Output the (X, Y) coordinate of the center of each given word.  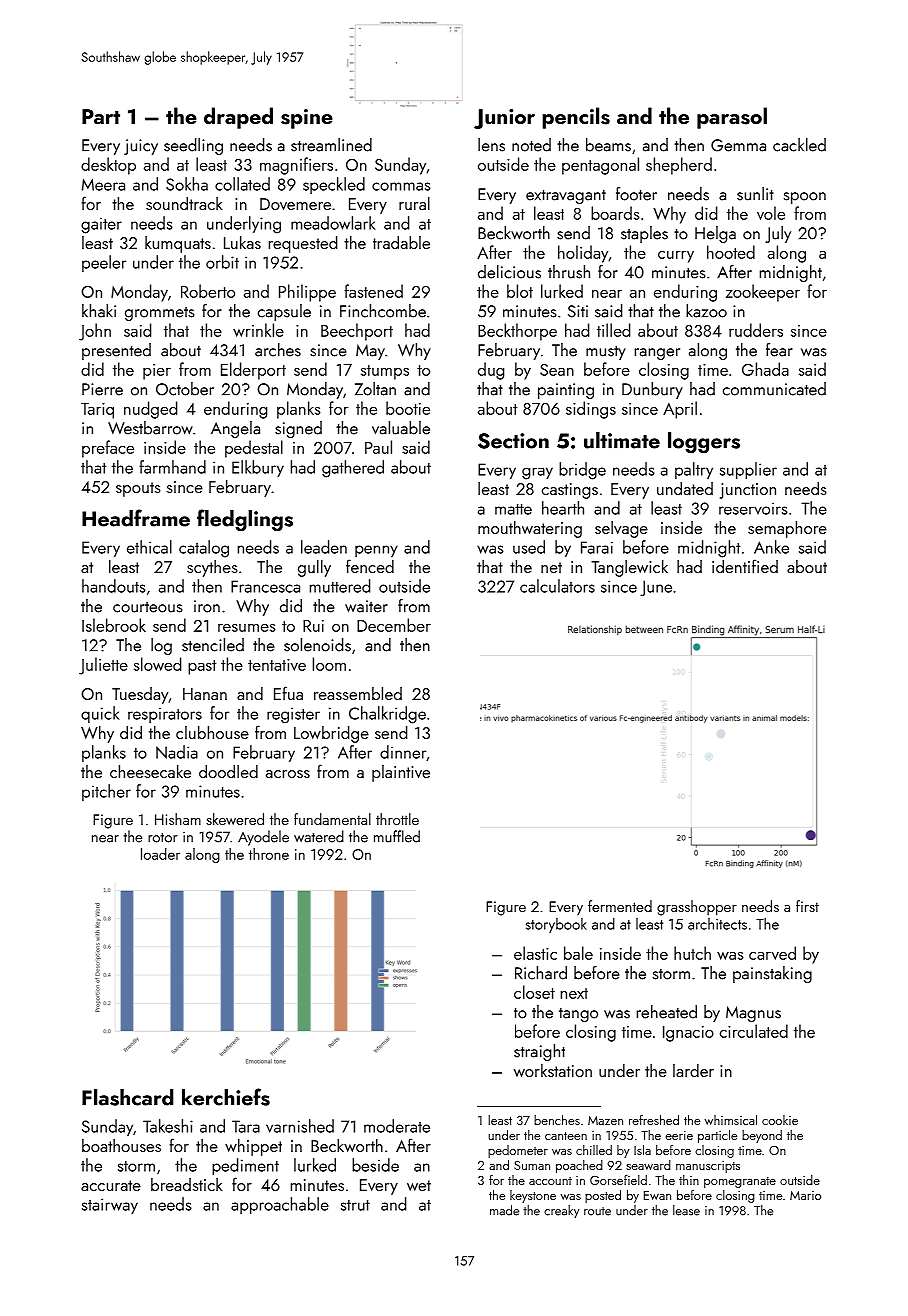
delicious (509, 272)
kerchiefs (226, 1097)
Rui (313, 626)
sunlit (755, 194)
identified (745, 566)
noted (531, 145)
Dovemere (295, 204)
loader (160, 854)
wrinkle (258, 330)
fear (779, 350)
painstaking (772, 974)
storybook (556, 925)
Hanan (205, 694)
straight (539, 1052)
